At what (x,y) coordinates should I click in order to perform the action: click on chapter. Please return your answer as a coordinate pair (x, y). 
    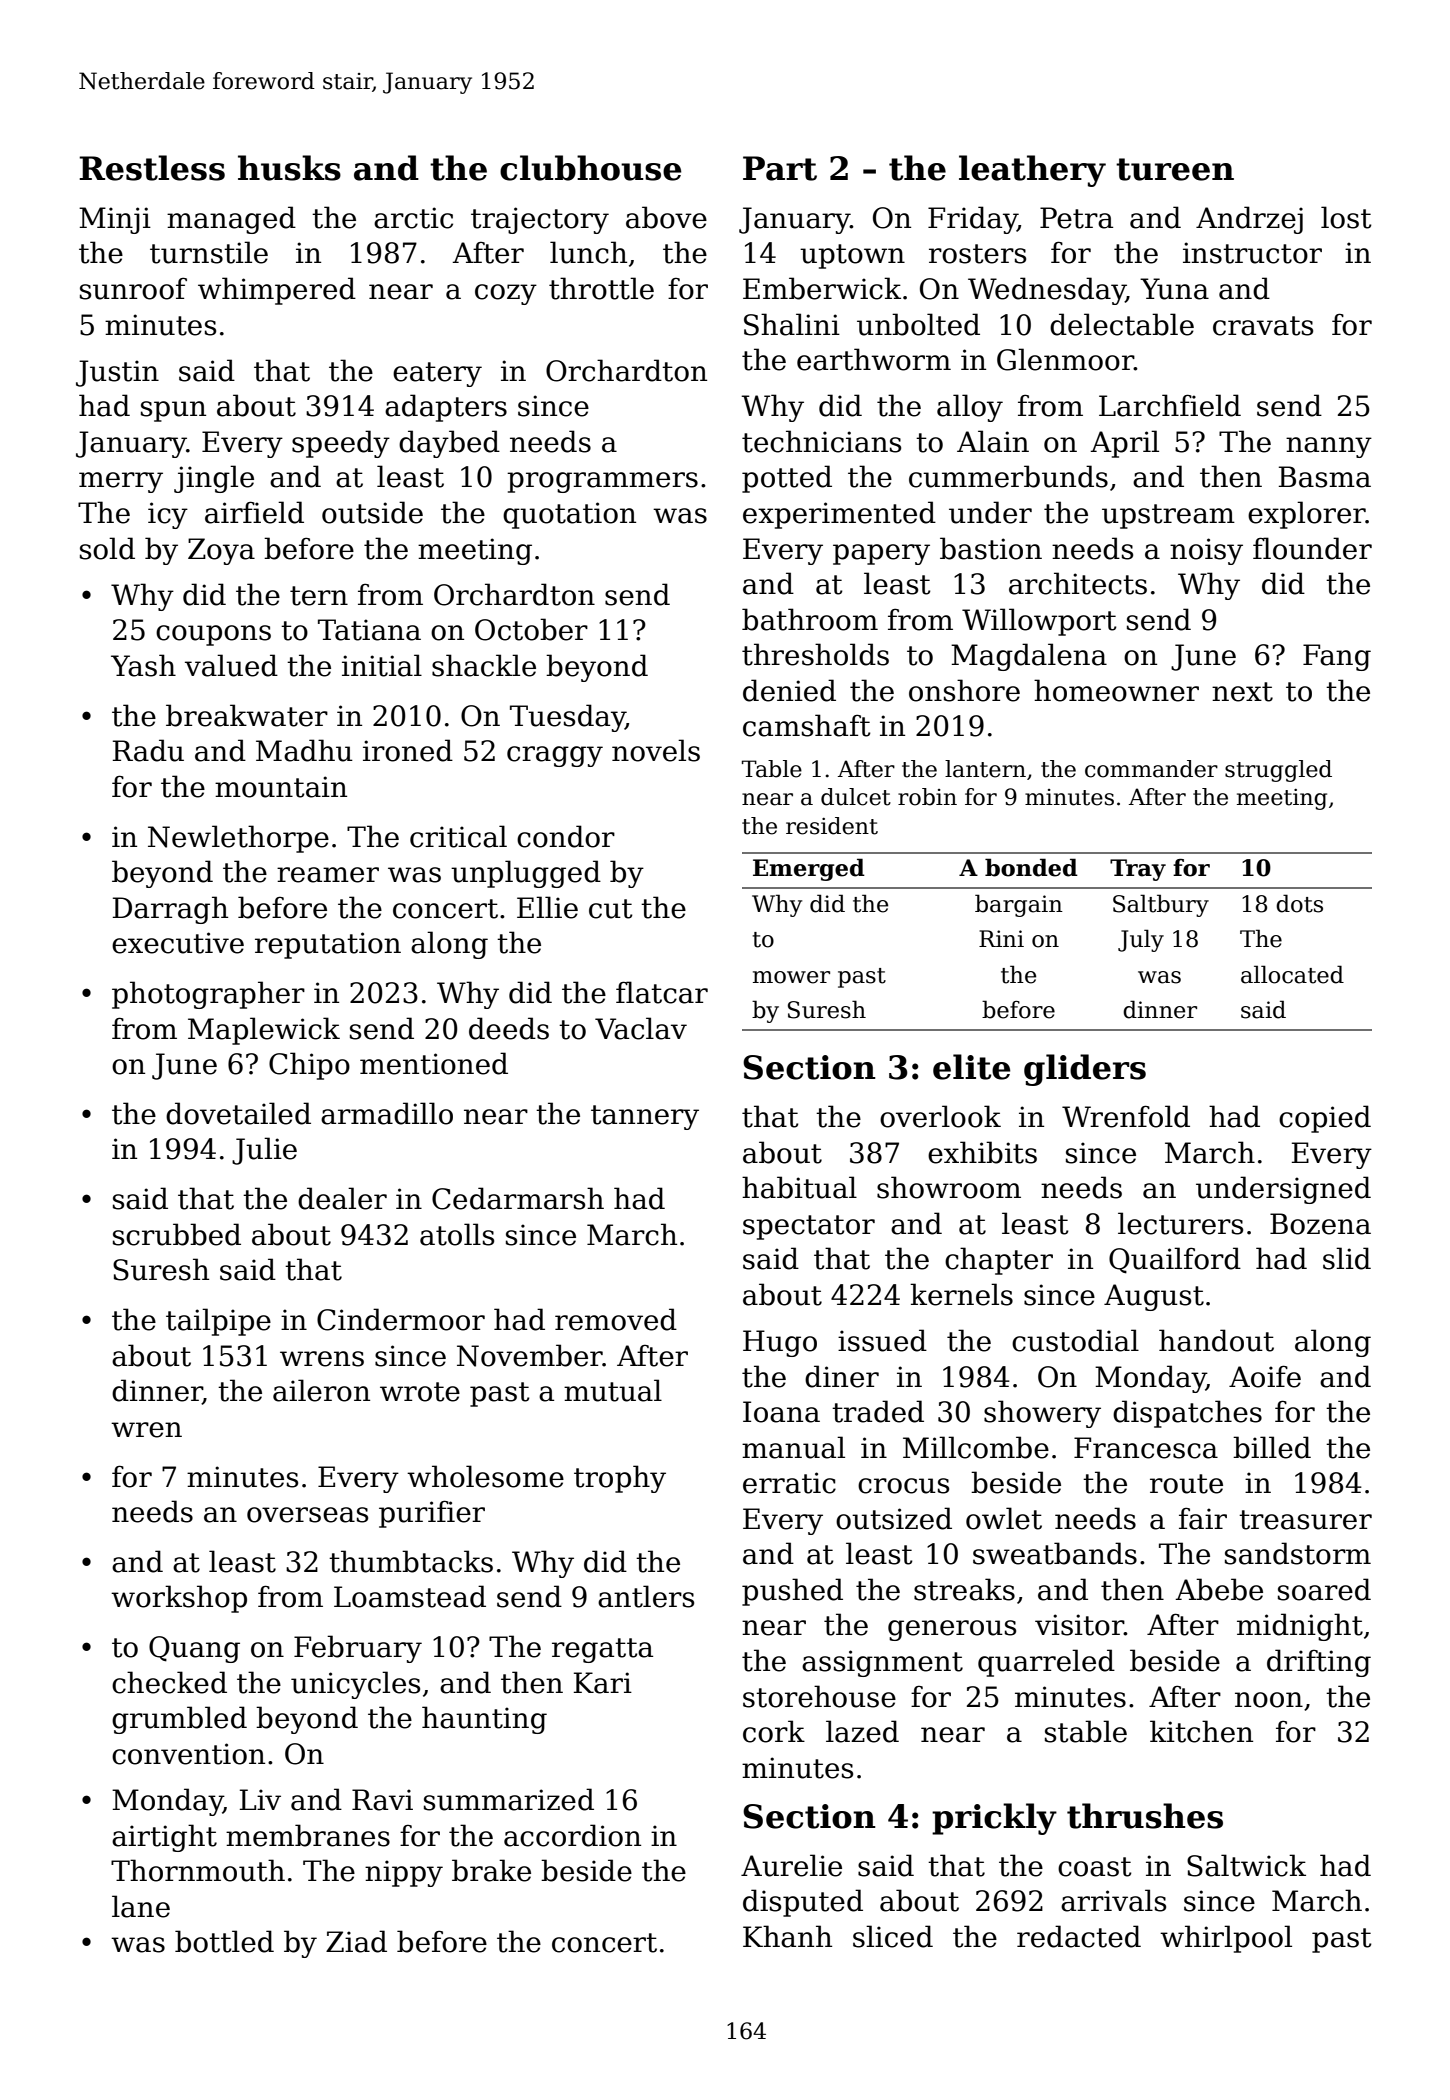
    Looking at the image, I should click on (999, 1261).
